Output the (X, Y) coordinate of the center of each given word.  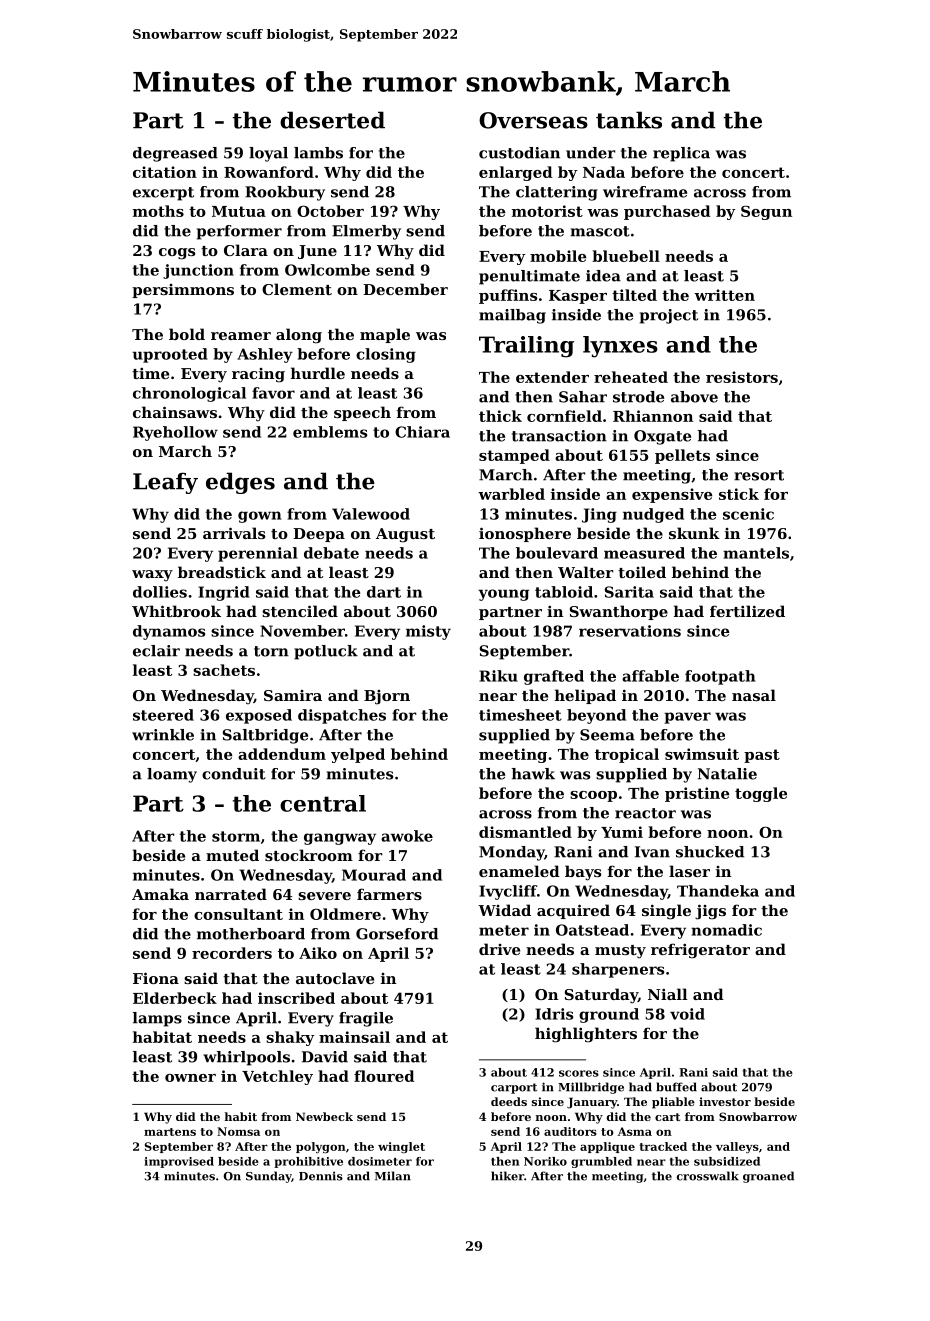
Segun (766, 212)
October (330, 211)
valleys (737, 1147)
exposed (259, 716)
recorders (232, 953)
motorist (547, 211)
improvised (179, 1162)
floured (384, 1076)
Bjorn (387, 697)
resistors (742, 377)
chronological (189, 394)
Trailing (526, 347)
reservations (630, 631)
